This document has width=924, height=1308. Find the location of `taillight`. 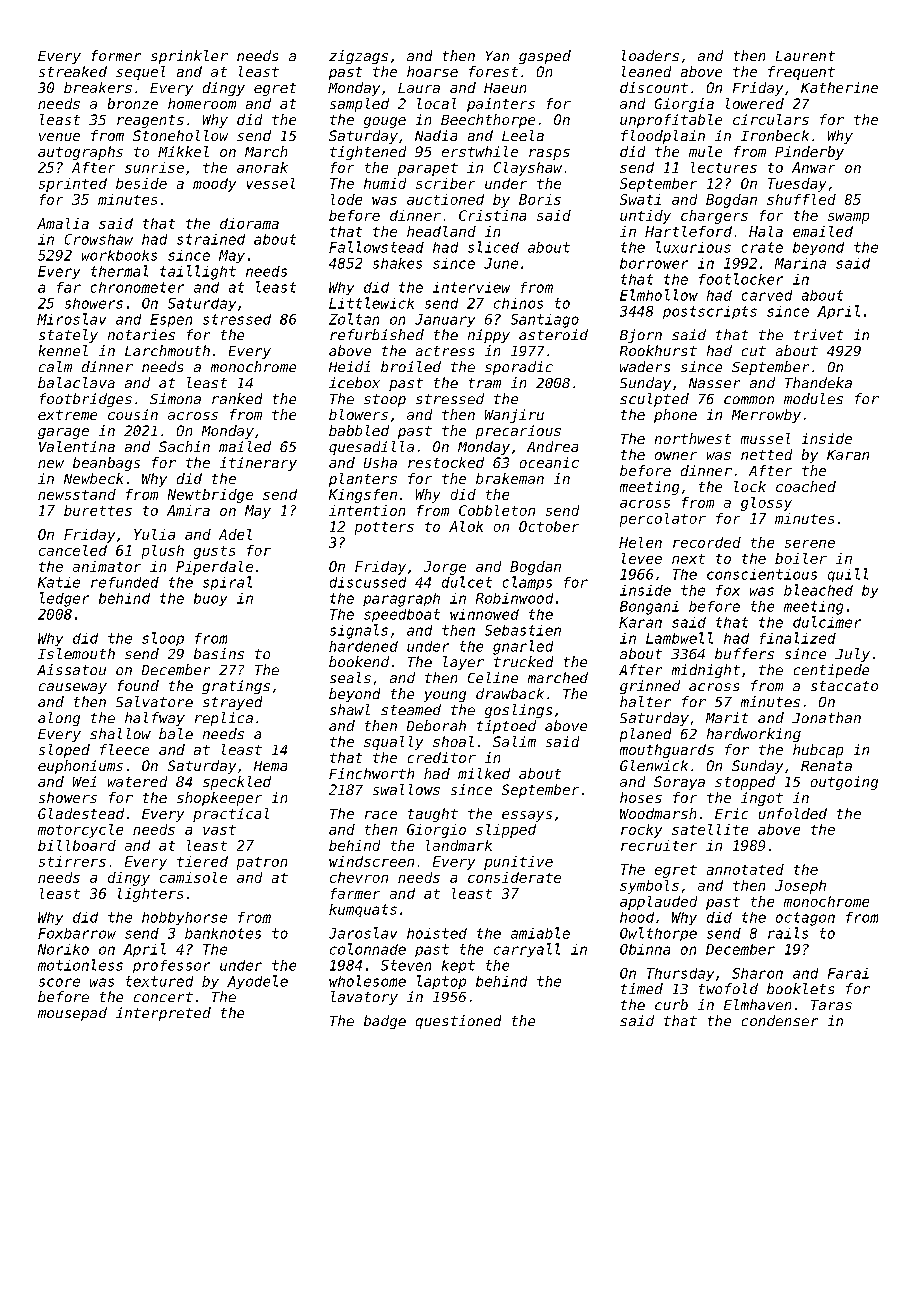

taillight is located at coordinates (198, 272).
